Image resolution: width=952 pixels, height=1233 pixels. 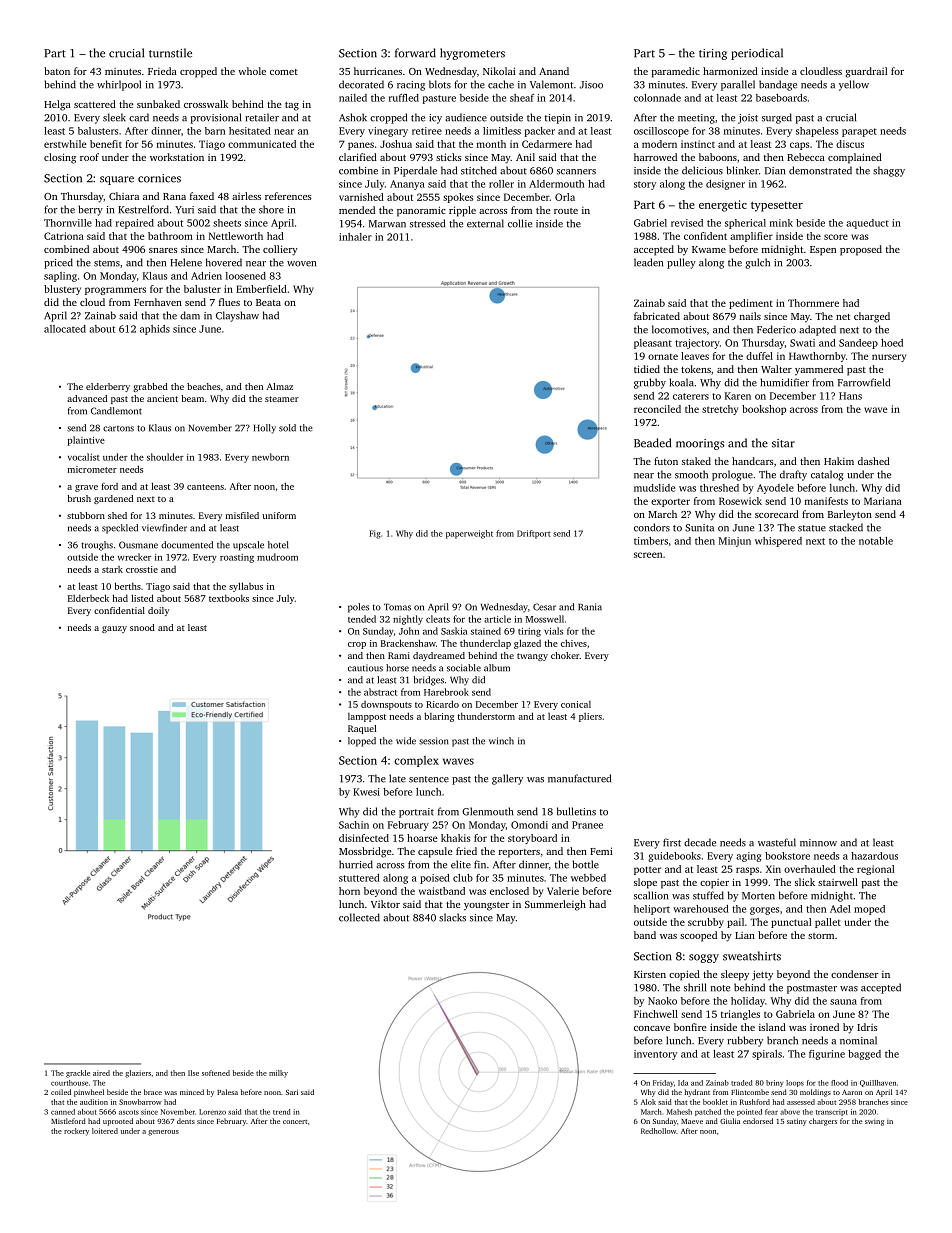 I want to click on fabricated, so click(x=657, y=316).
